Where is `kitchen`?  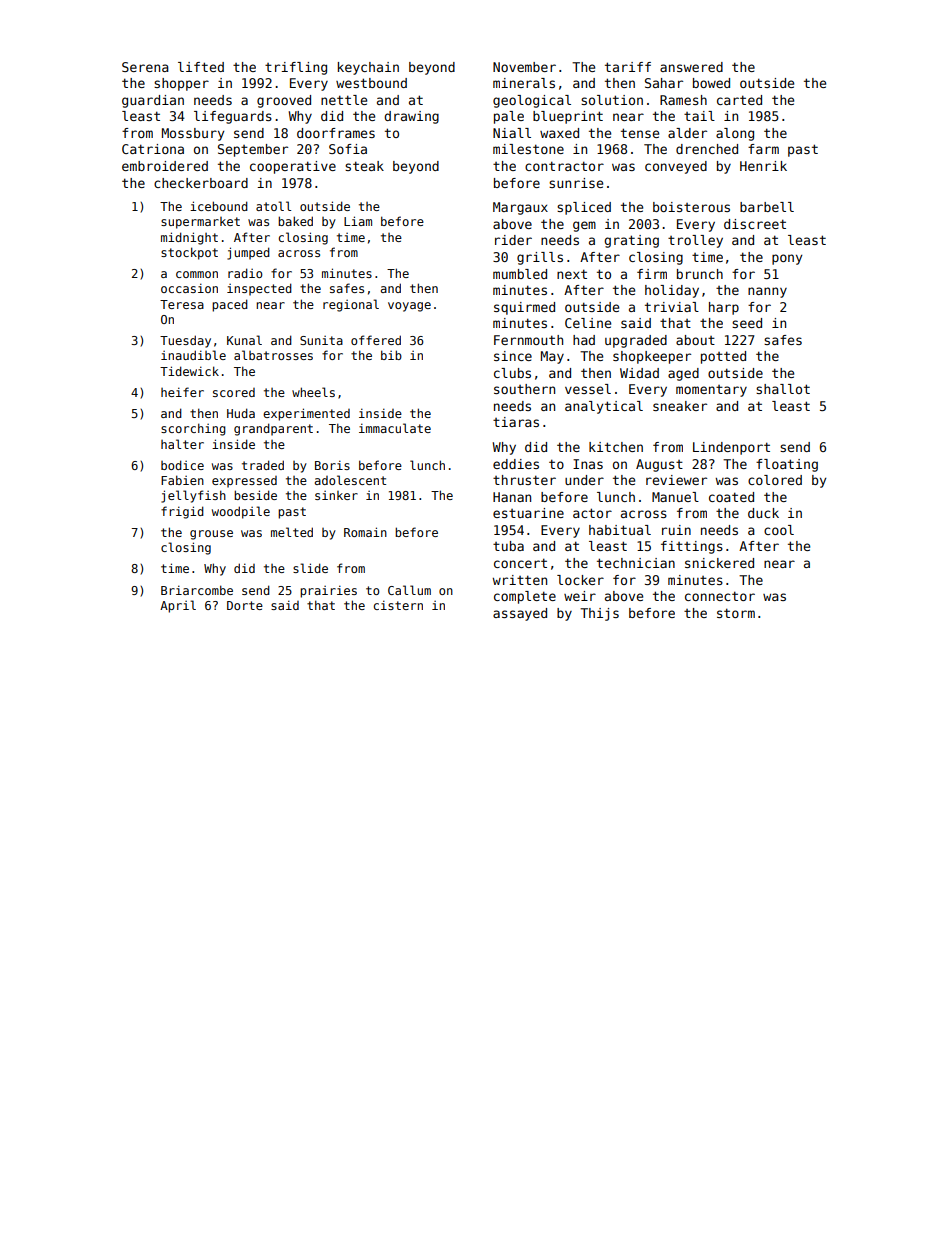
kitchen is located at coordinates (616, 447).
